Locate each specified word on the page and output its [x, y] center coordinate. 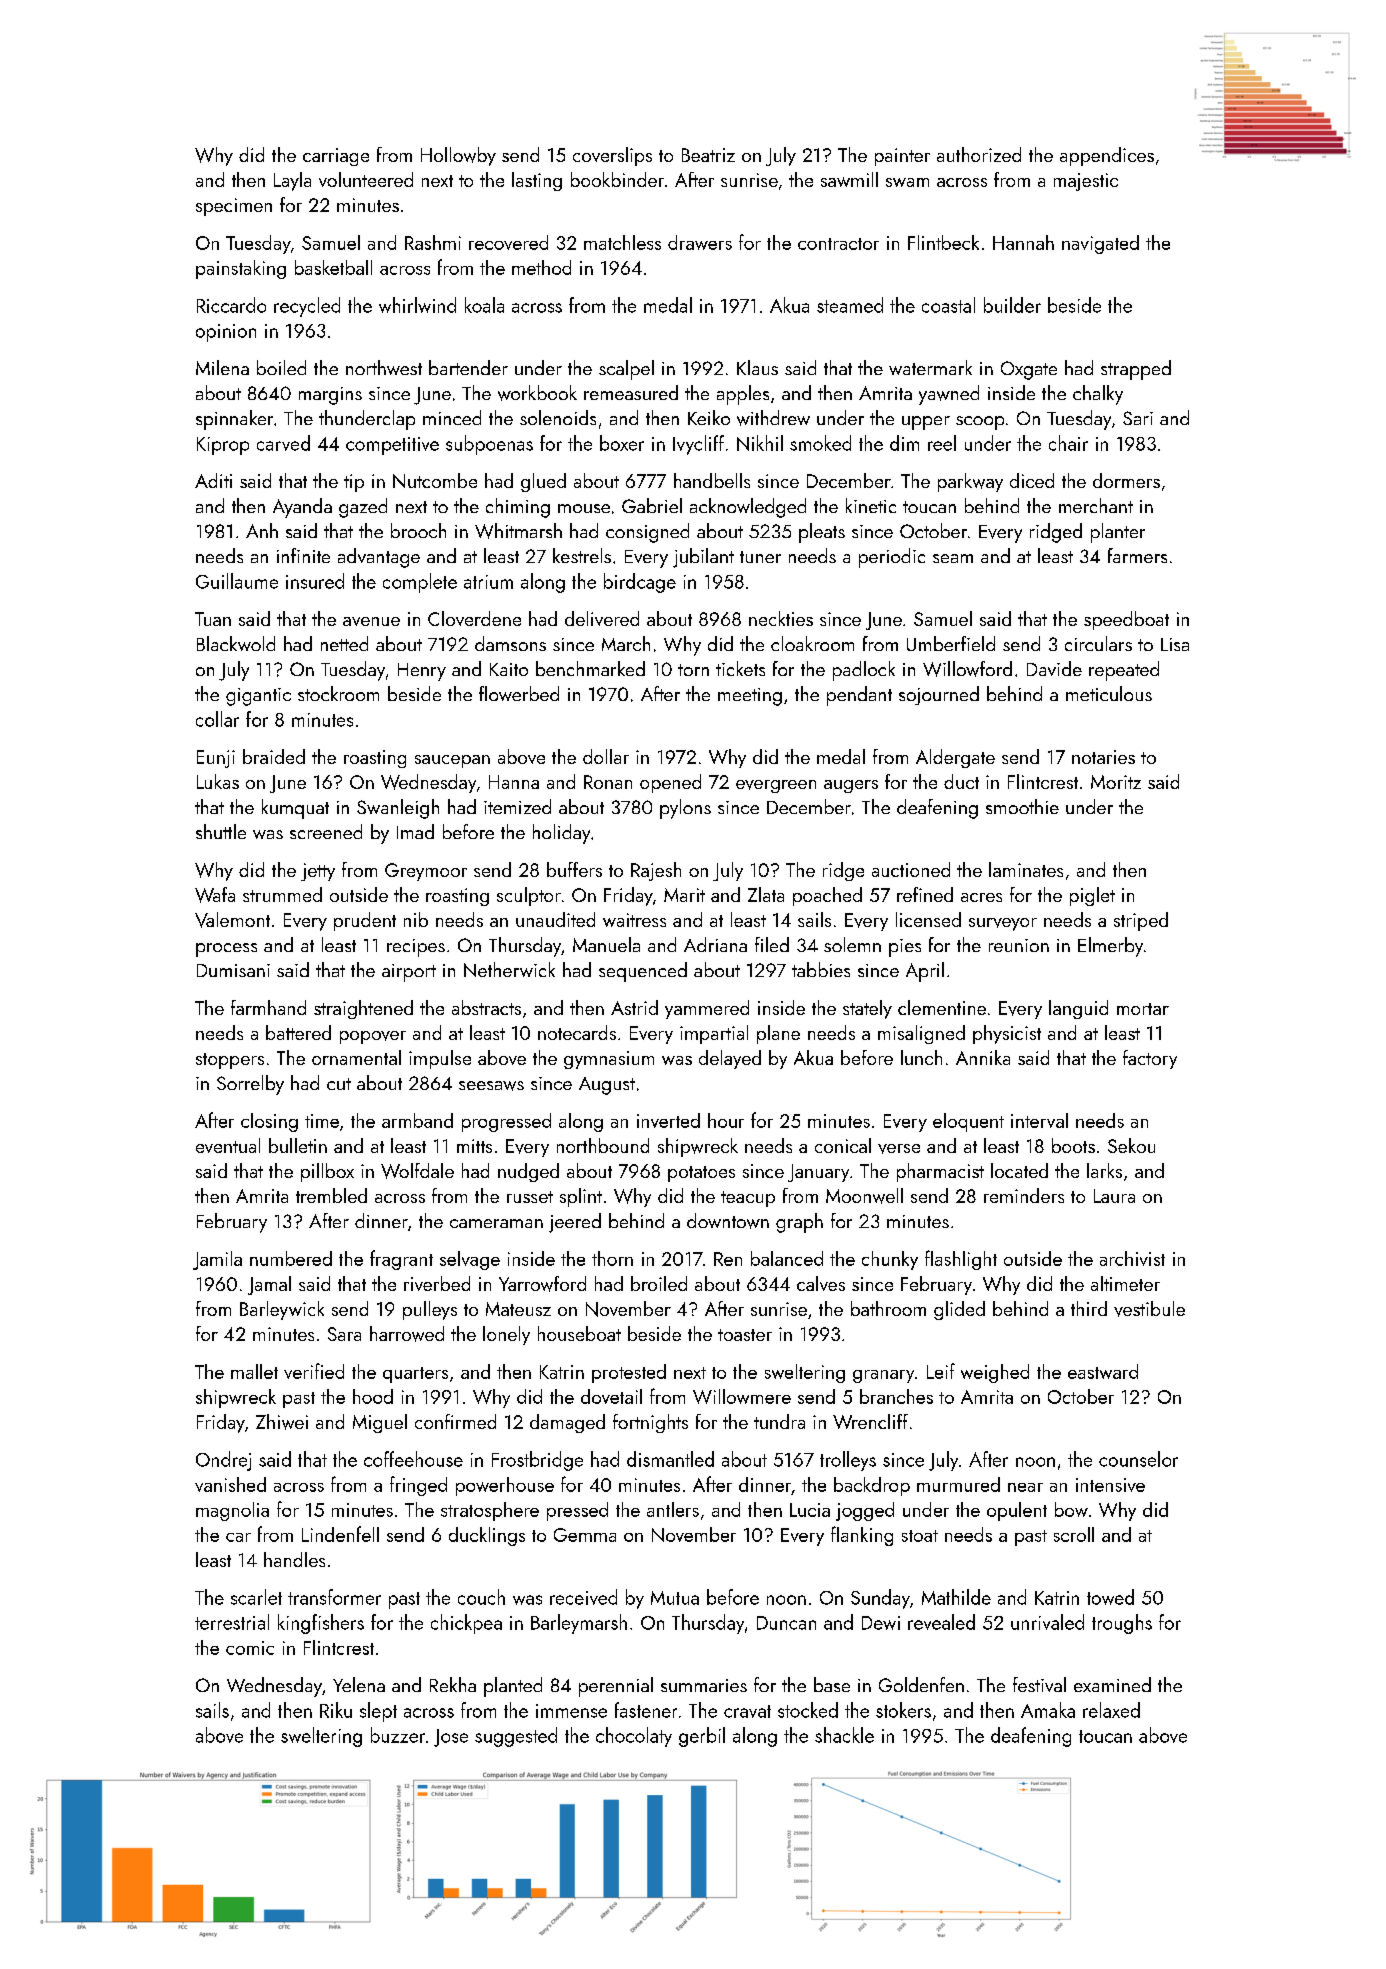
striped [1141, 921]
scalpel [626, 370]
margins [330, 396]
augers [851, 786]
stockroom [338, 693]
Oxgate [1029, 370]
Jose [451, 1738]
